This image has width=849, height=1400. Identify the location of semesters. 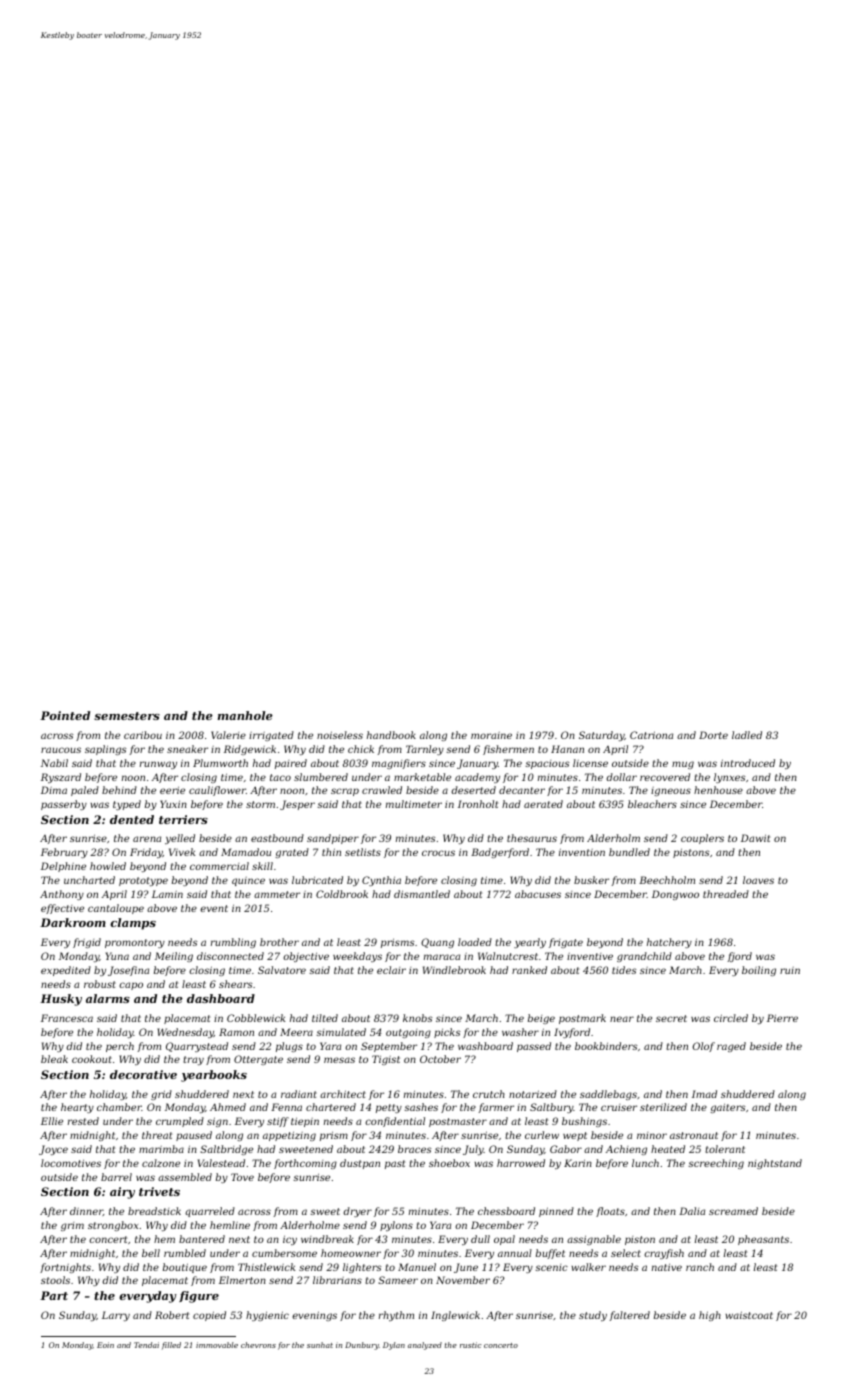
(127, 716).
